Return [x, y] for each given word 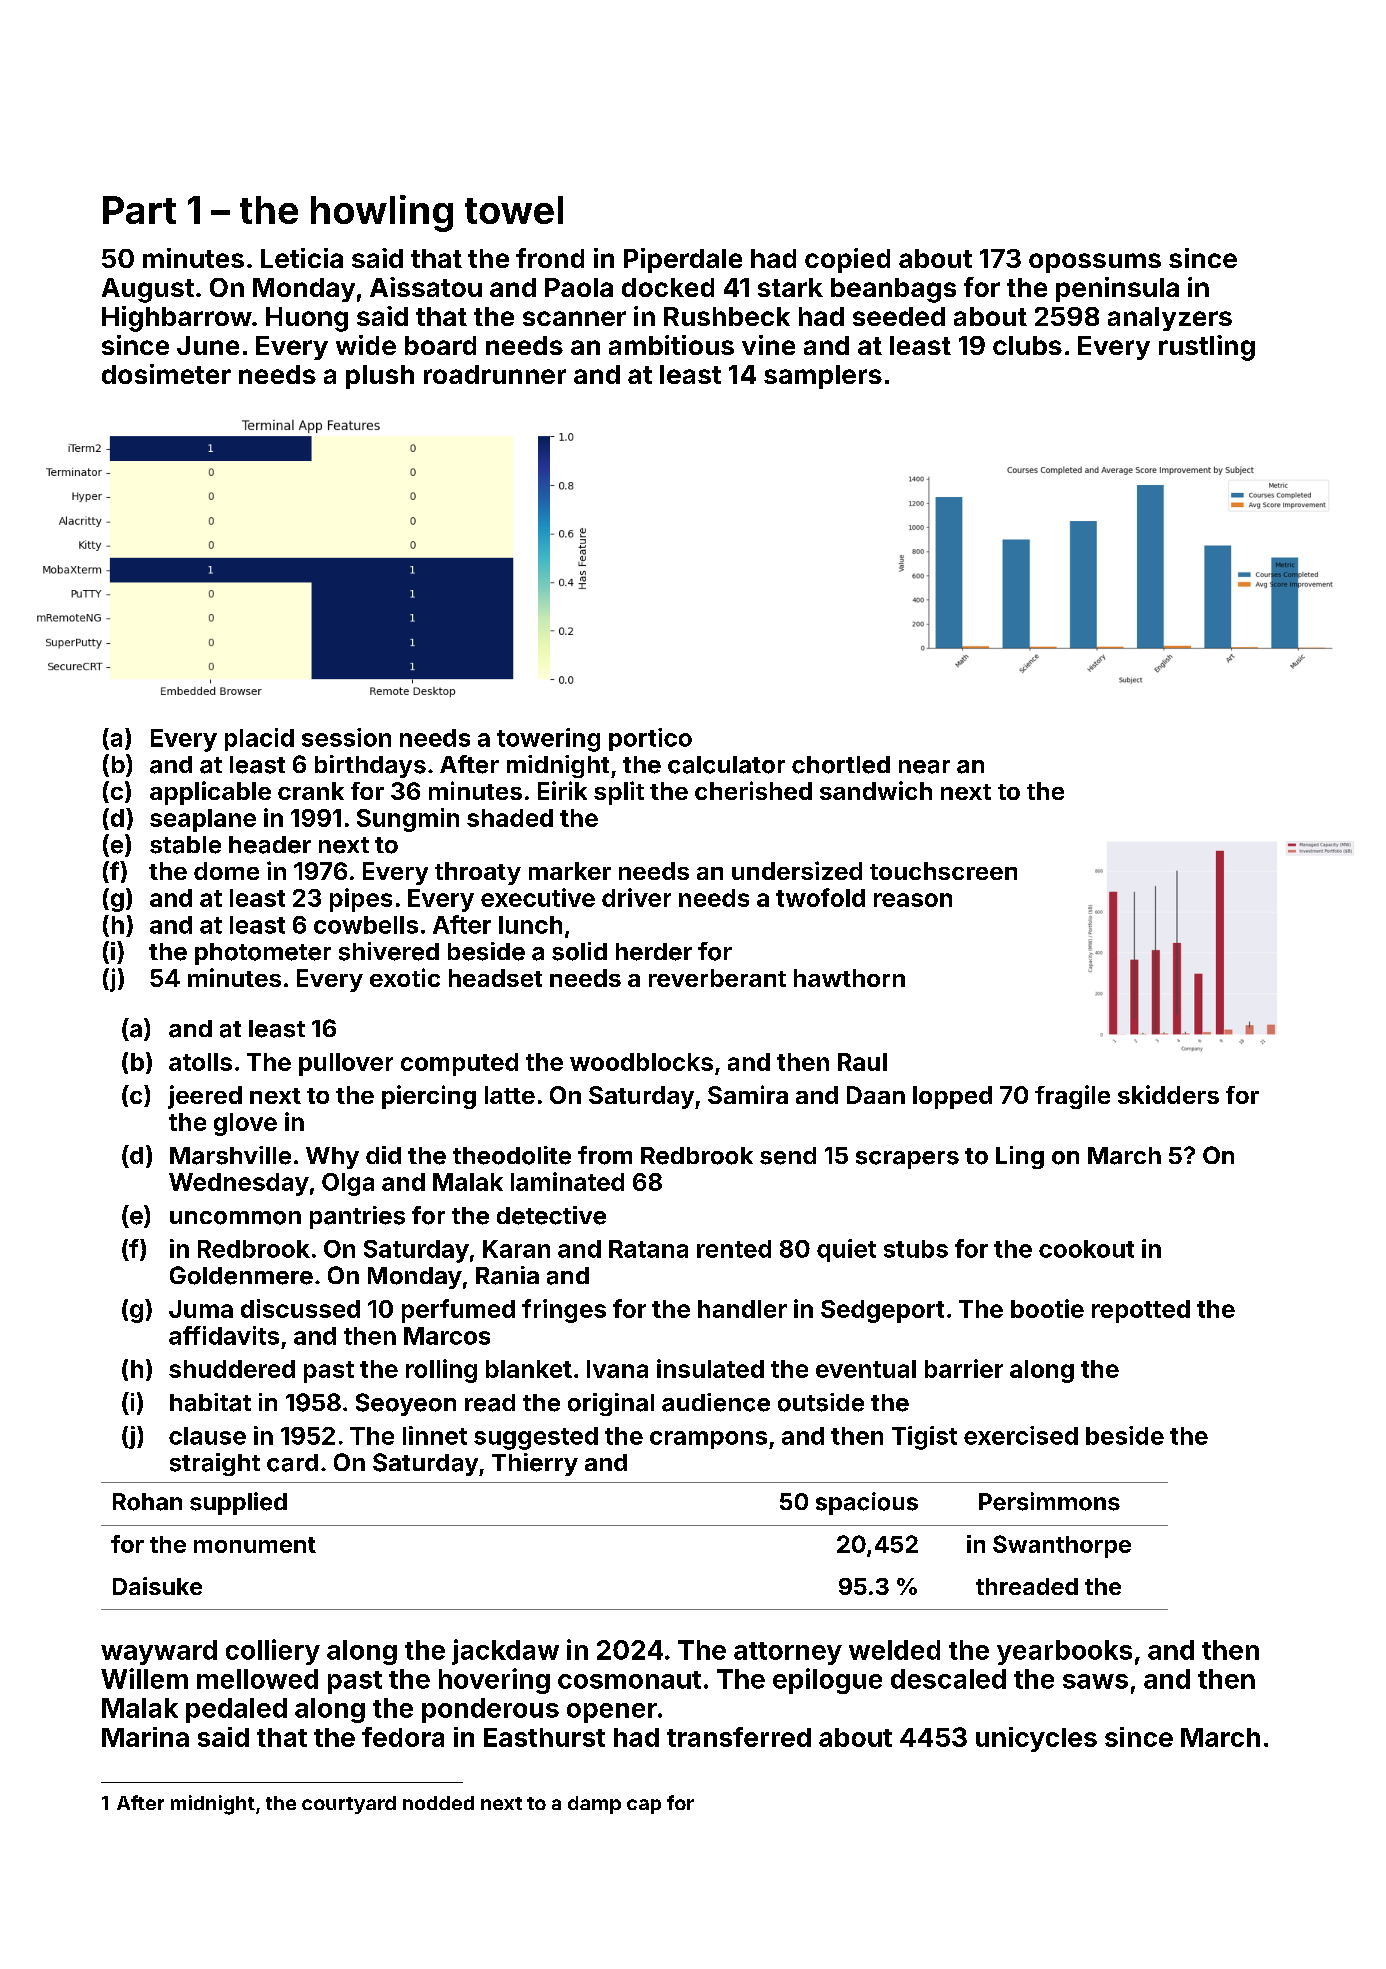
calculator [726, 765]
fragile [1072, 1097]
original [611, 1404]
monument [255, 1545]
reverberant [717, 978]
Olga [348, 1184]
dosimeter [166, 374]
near [924, 767]
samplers [823, 377]
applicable [210, 793]
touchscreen [943, 871]
